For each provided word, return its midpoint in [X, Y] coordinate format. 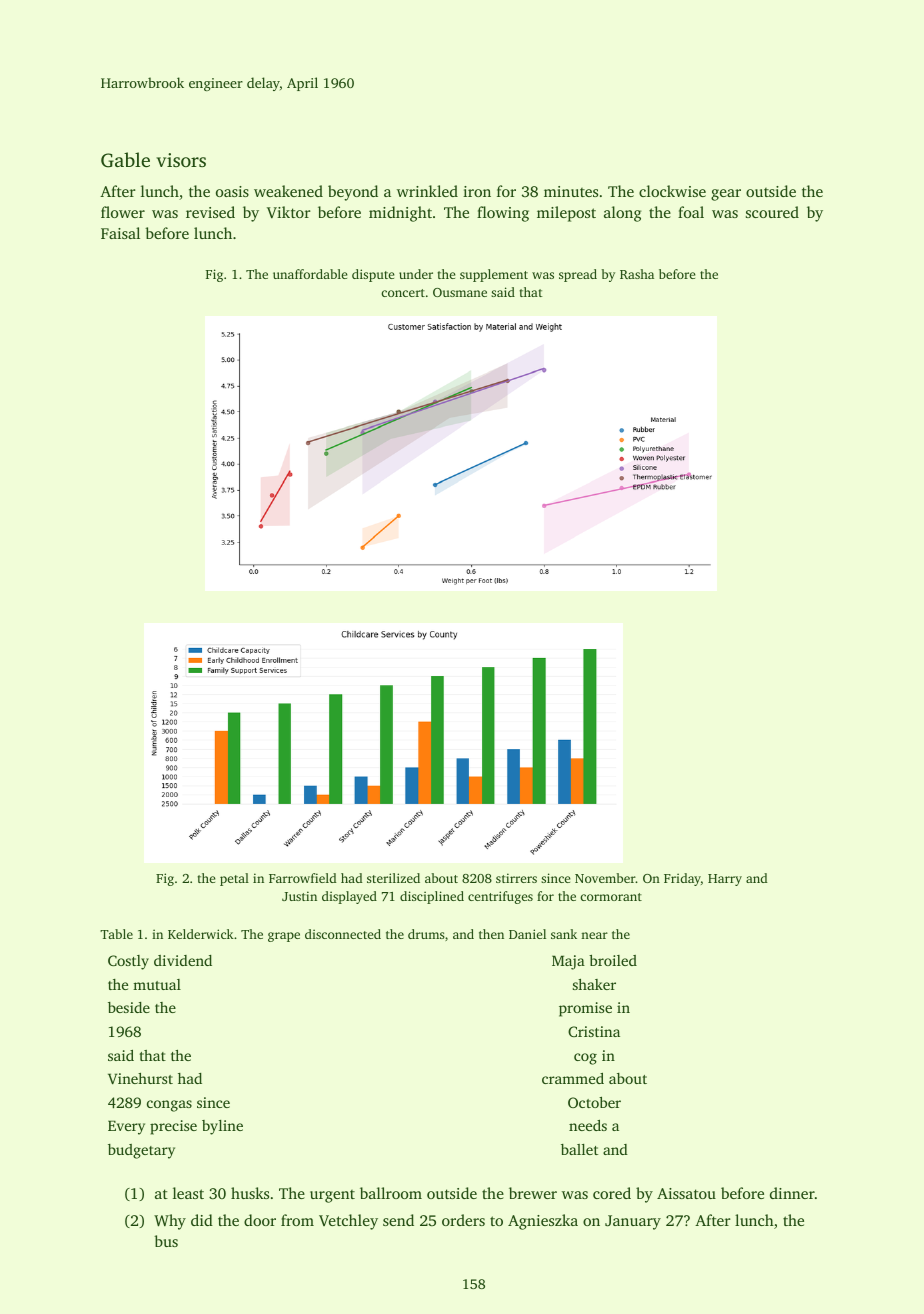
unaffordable [310, 274]
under [416, 274]
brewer [533, 1193]
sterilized [393, 878]
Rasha [637, 274]
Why [170, 1222]
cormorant [611, 897]
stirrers [516, 878]
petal [234, 879]
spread [578, 275]
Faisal [120, 233]
